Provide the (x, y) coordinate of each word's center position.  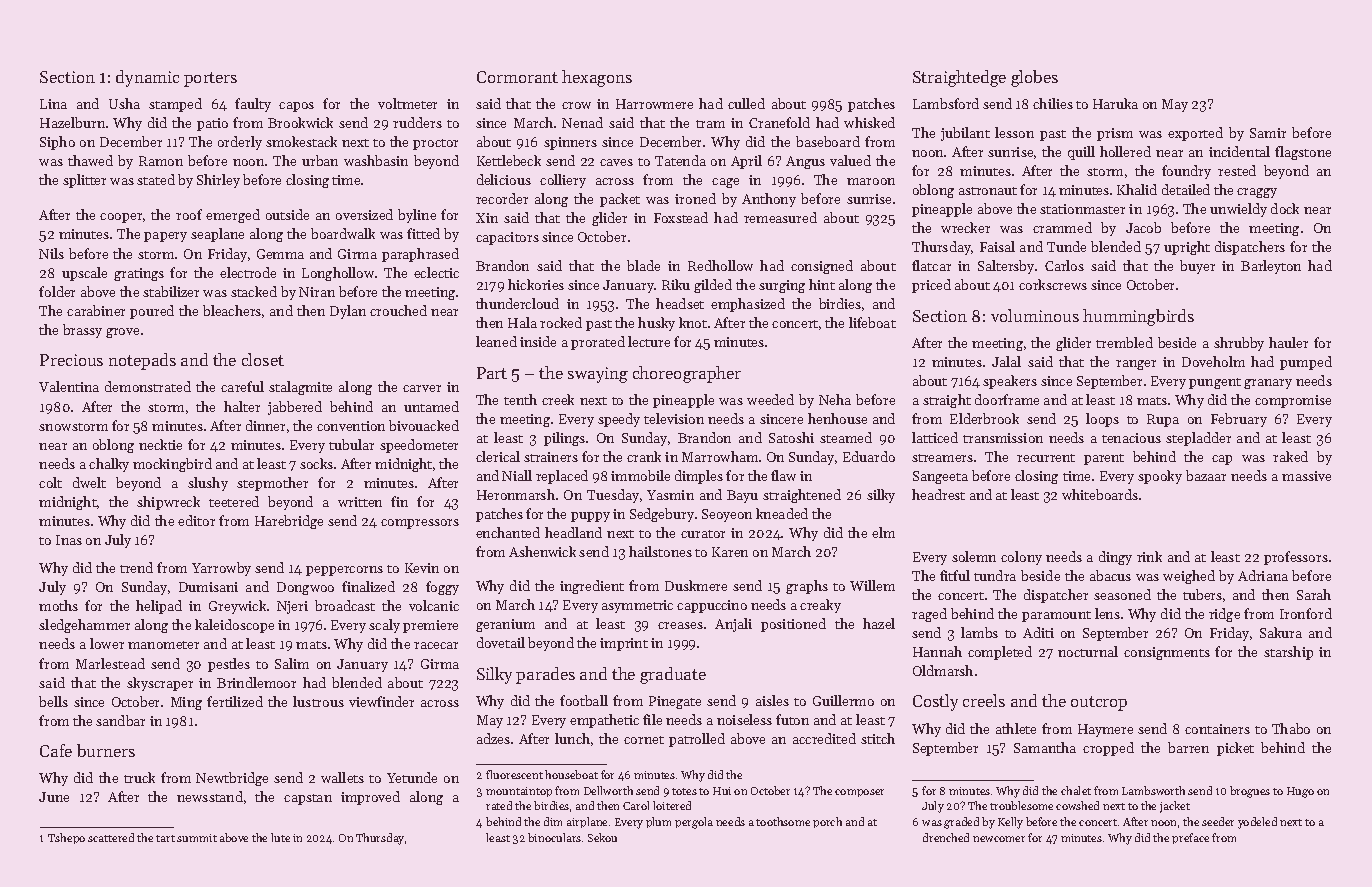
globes (1034, 78)
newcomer (999, 839)
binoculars (554, 837)
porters (210, 79)
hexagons (597, 78)
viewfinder (381, 701)
